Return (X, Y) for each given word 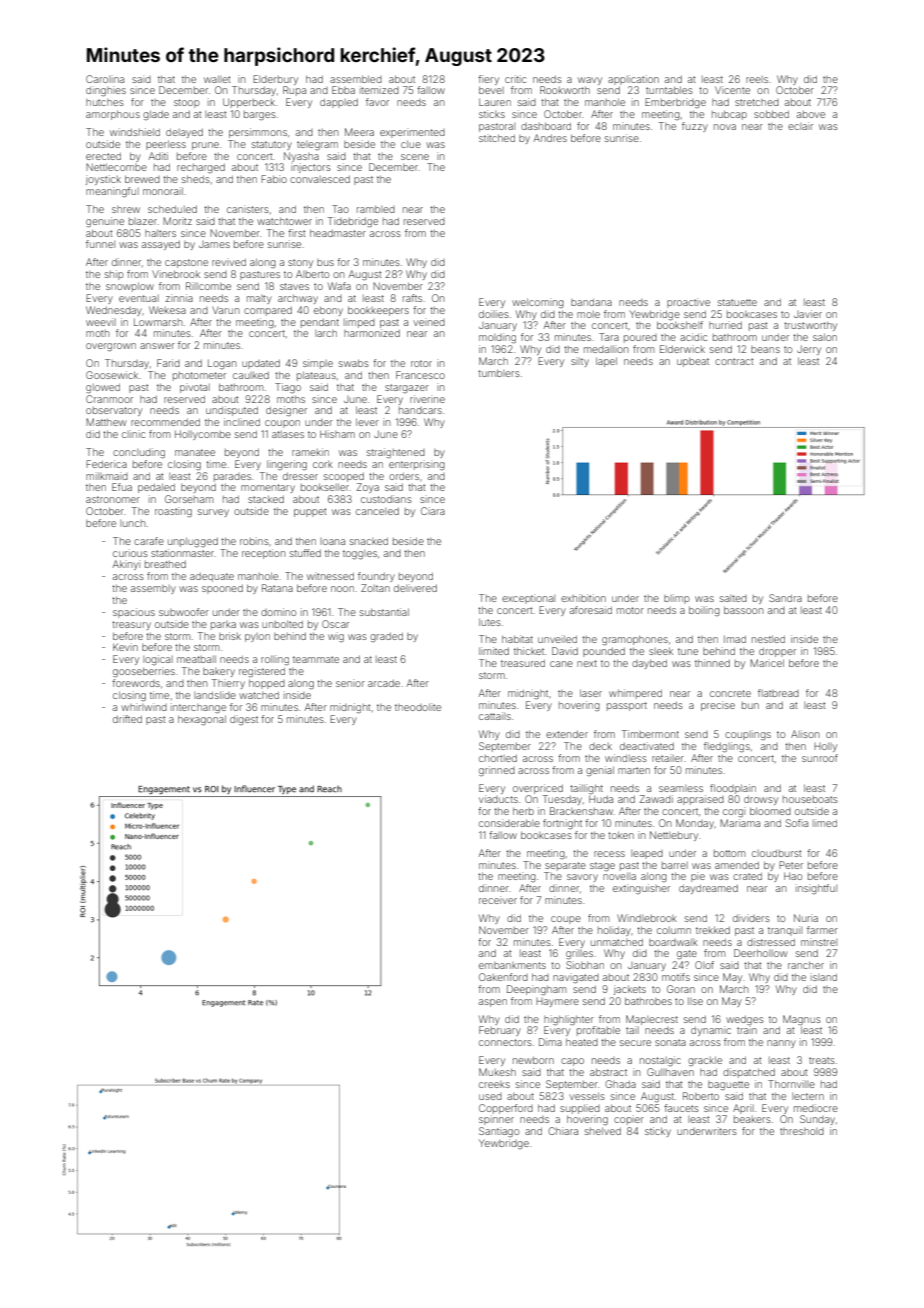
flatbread (778, 693)
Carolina (105, 79)
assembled (356, 79)
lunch (133, 523)
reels (757, 79)
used (490, 1096)
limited (494, 651)
